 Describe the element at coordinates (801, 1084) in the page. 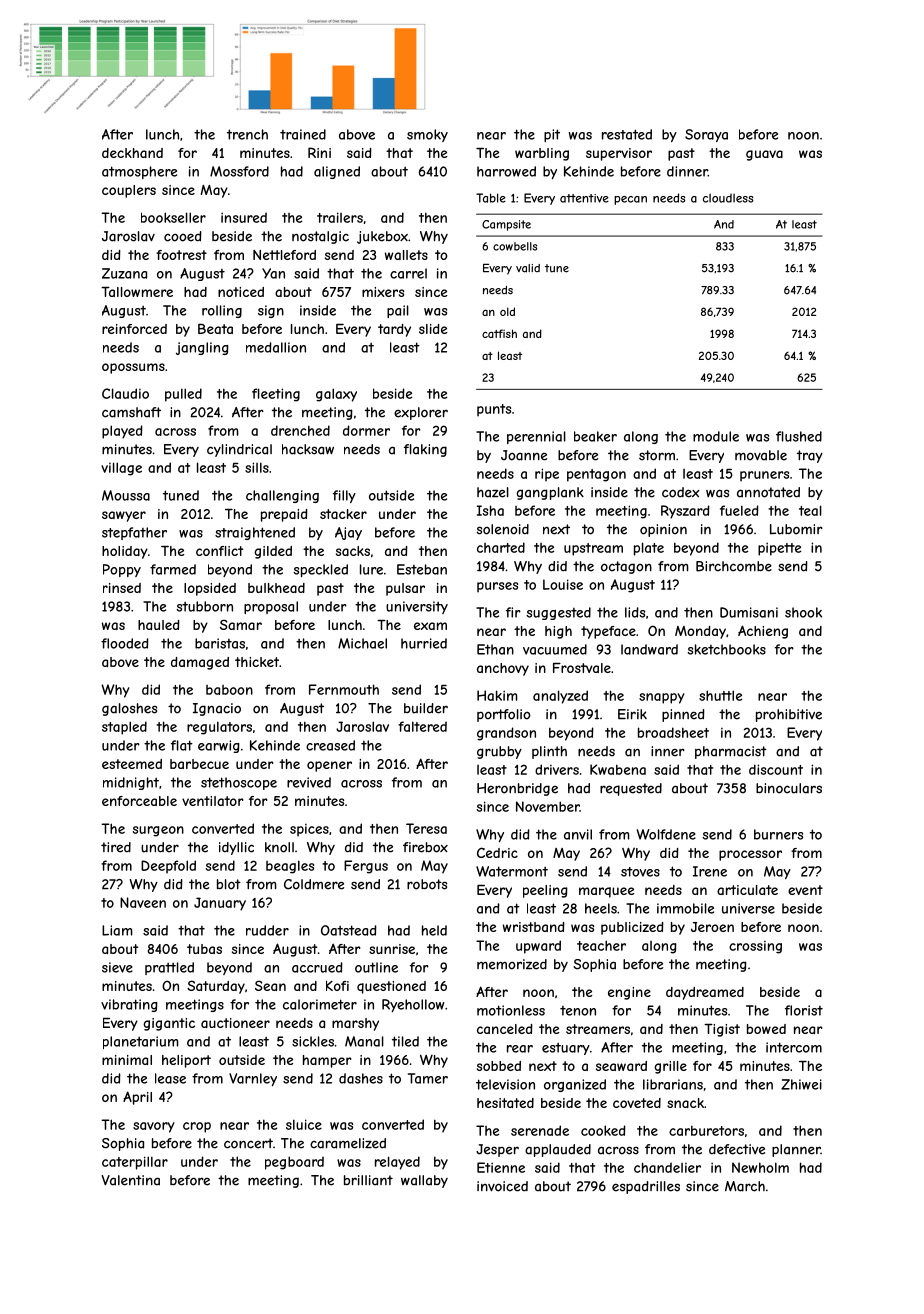

I see `Zhiwei` at that location.
